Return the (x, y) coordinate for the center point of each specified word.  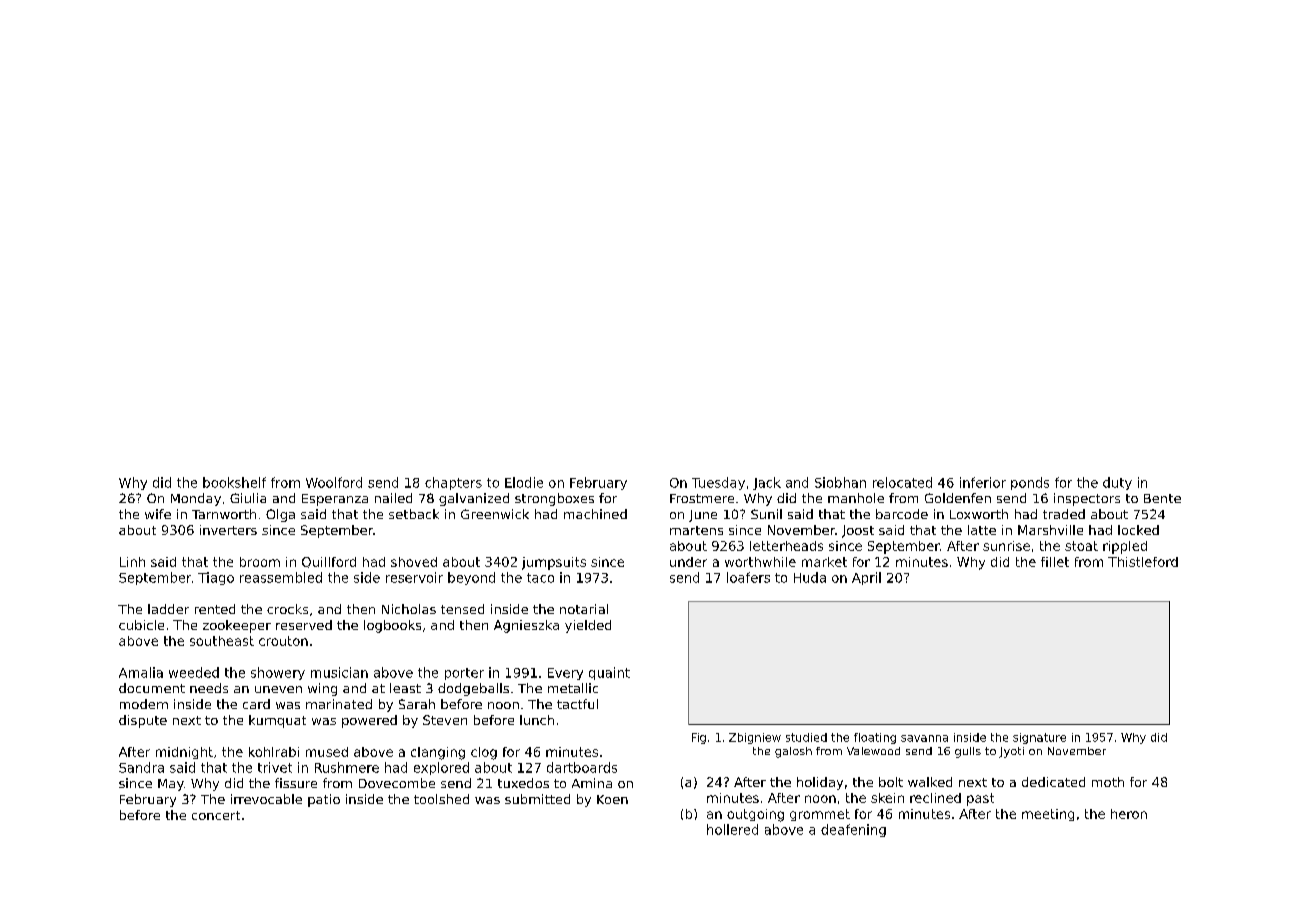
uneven (278, 689)
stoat (1081, 546)
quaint (609, 673)
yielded (588, 626)
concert (216, 815)
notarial (584, 609)
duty (1117, 483)
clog (484, 753)
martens (696, 530)
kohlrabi (274, 752)
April (866, 578)
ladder (168, 609)
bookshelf (234, 482)
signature (1039, 738)
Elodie (524, 482)
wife (158, 514)
